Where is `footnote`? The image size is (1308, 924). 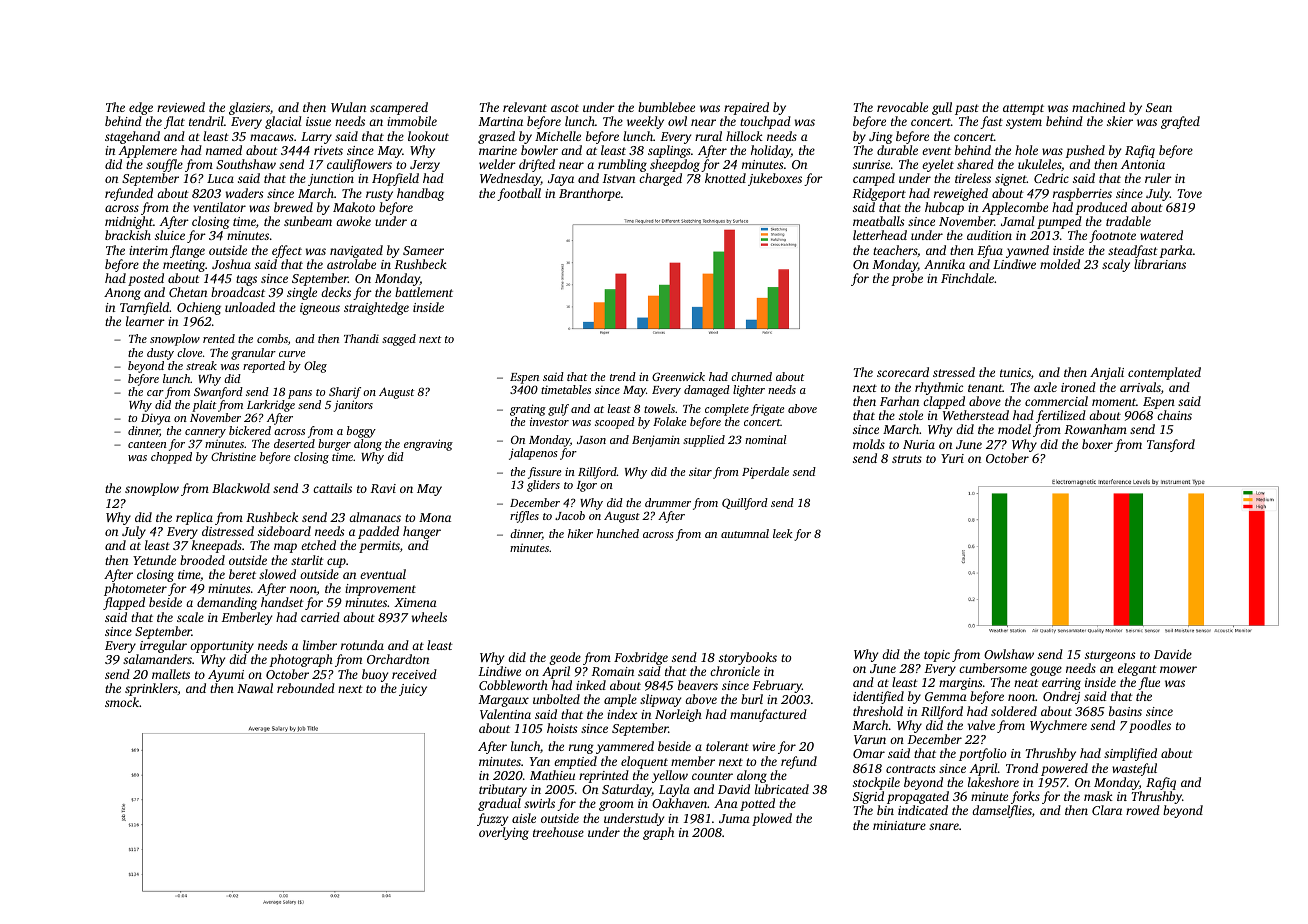
footnote is located at coordinates (1112, 236).
